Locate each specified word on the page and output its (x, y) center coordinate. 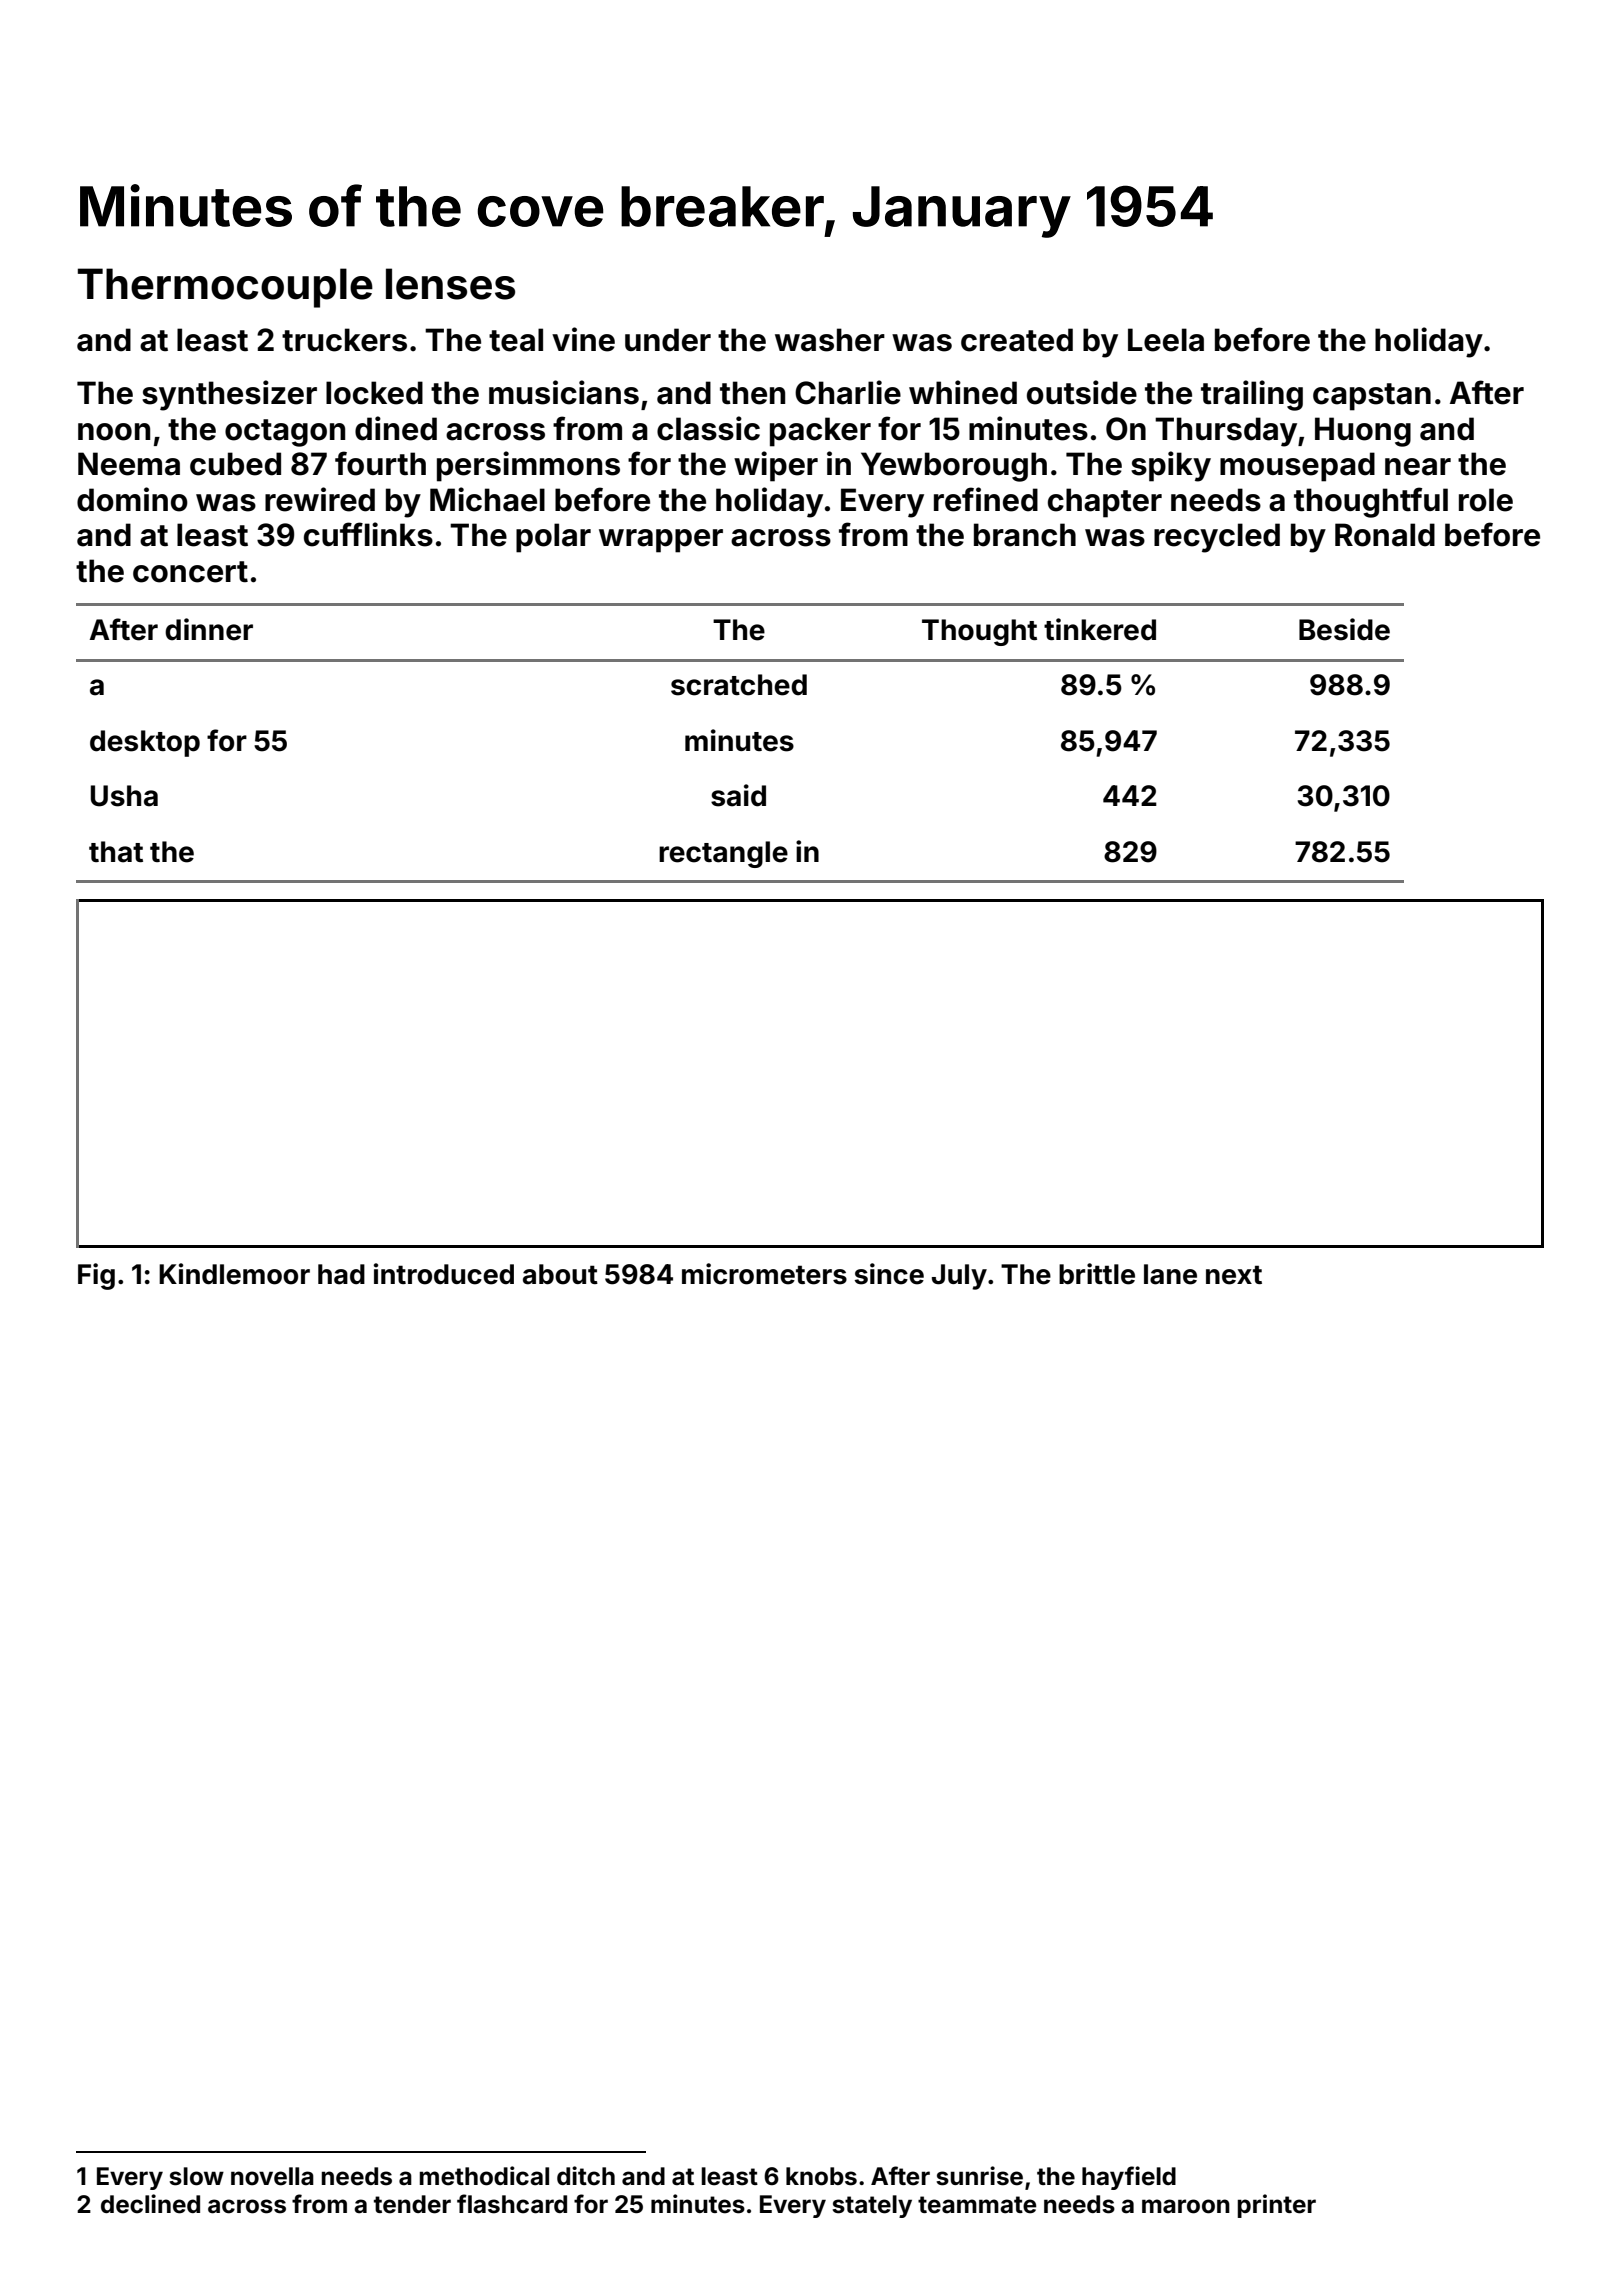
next (1234, 1275)
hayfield (1129, 2178)
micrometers (764, 1274)
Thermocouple (225, 288)
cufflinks (368, 534)
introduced (444, 1274)
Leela (1166, 340)
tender (412, 2204)
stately (872, 2206)
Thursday (1226, 432)
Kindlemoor (234, 1274)
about (560, 1274)
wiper (776, 466)
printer (1277, 2206)
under (668, 340)
